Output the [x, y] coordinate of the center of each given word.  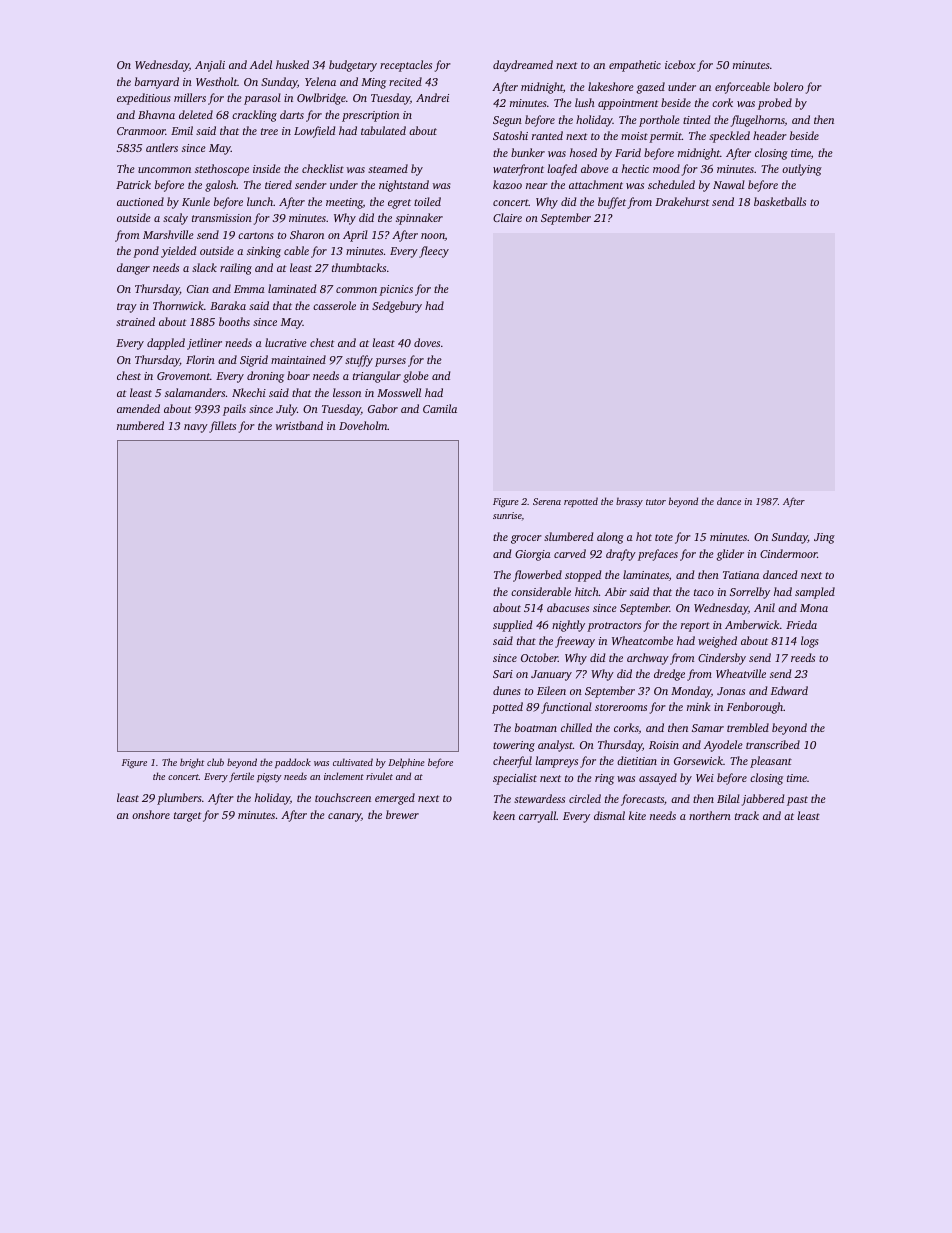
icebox [680, 64]
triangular [377, 377]
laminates [646, 574]
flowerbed [537, 576]
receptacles [406, 66]
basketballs [780, 201]
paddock [293, 763]
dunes [507, 690]
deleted [196, 114]
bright [192, 763]
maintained [298, 359]
